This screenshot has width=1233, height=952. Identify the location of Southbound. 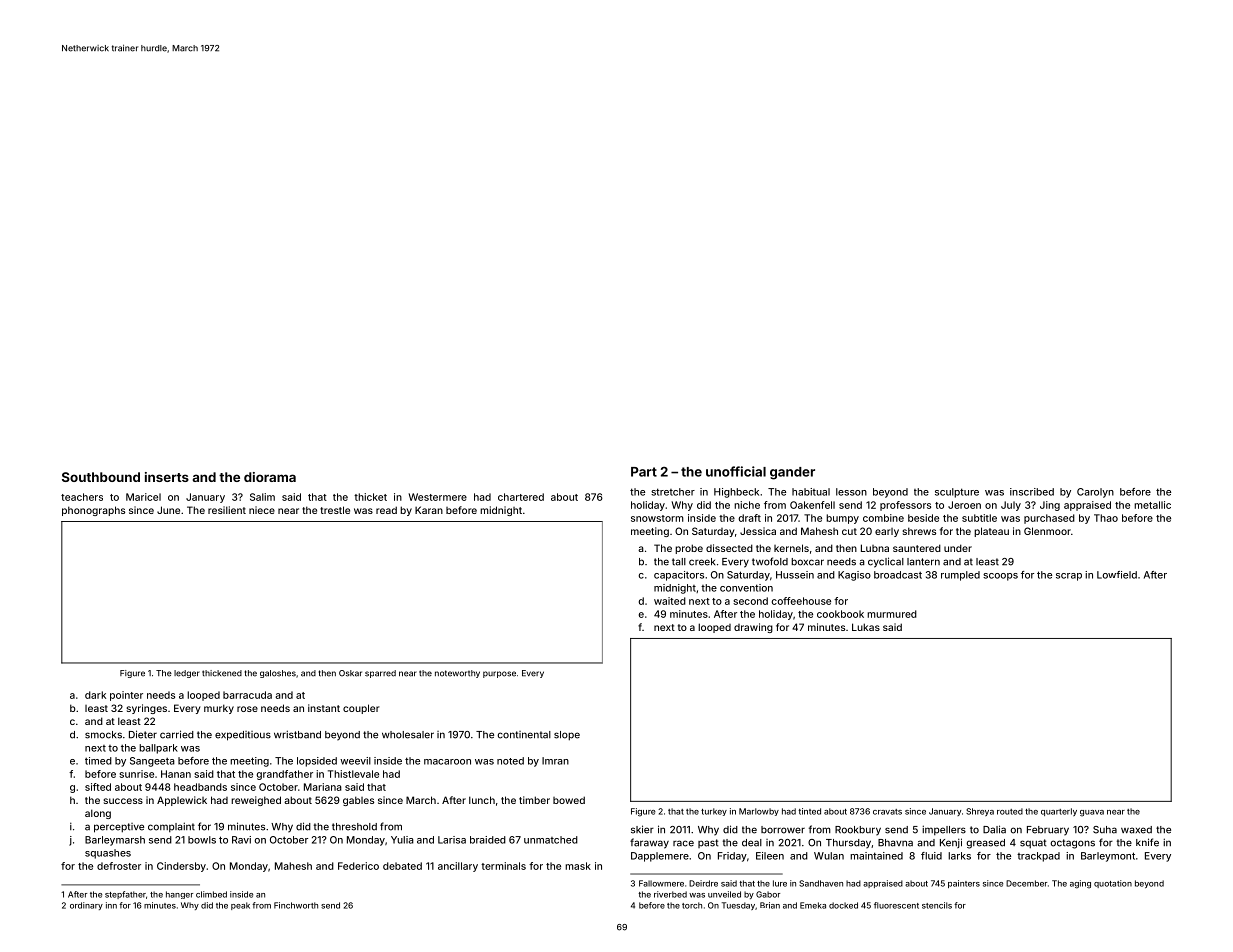
(101, 477).
